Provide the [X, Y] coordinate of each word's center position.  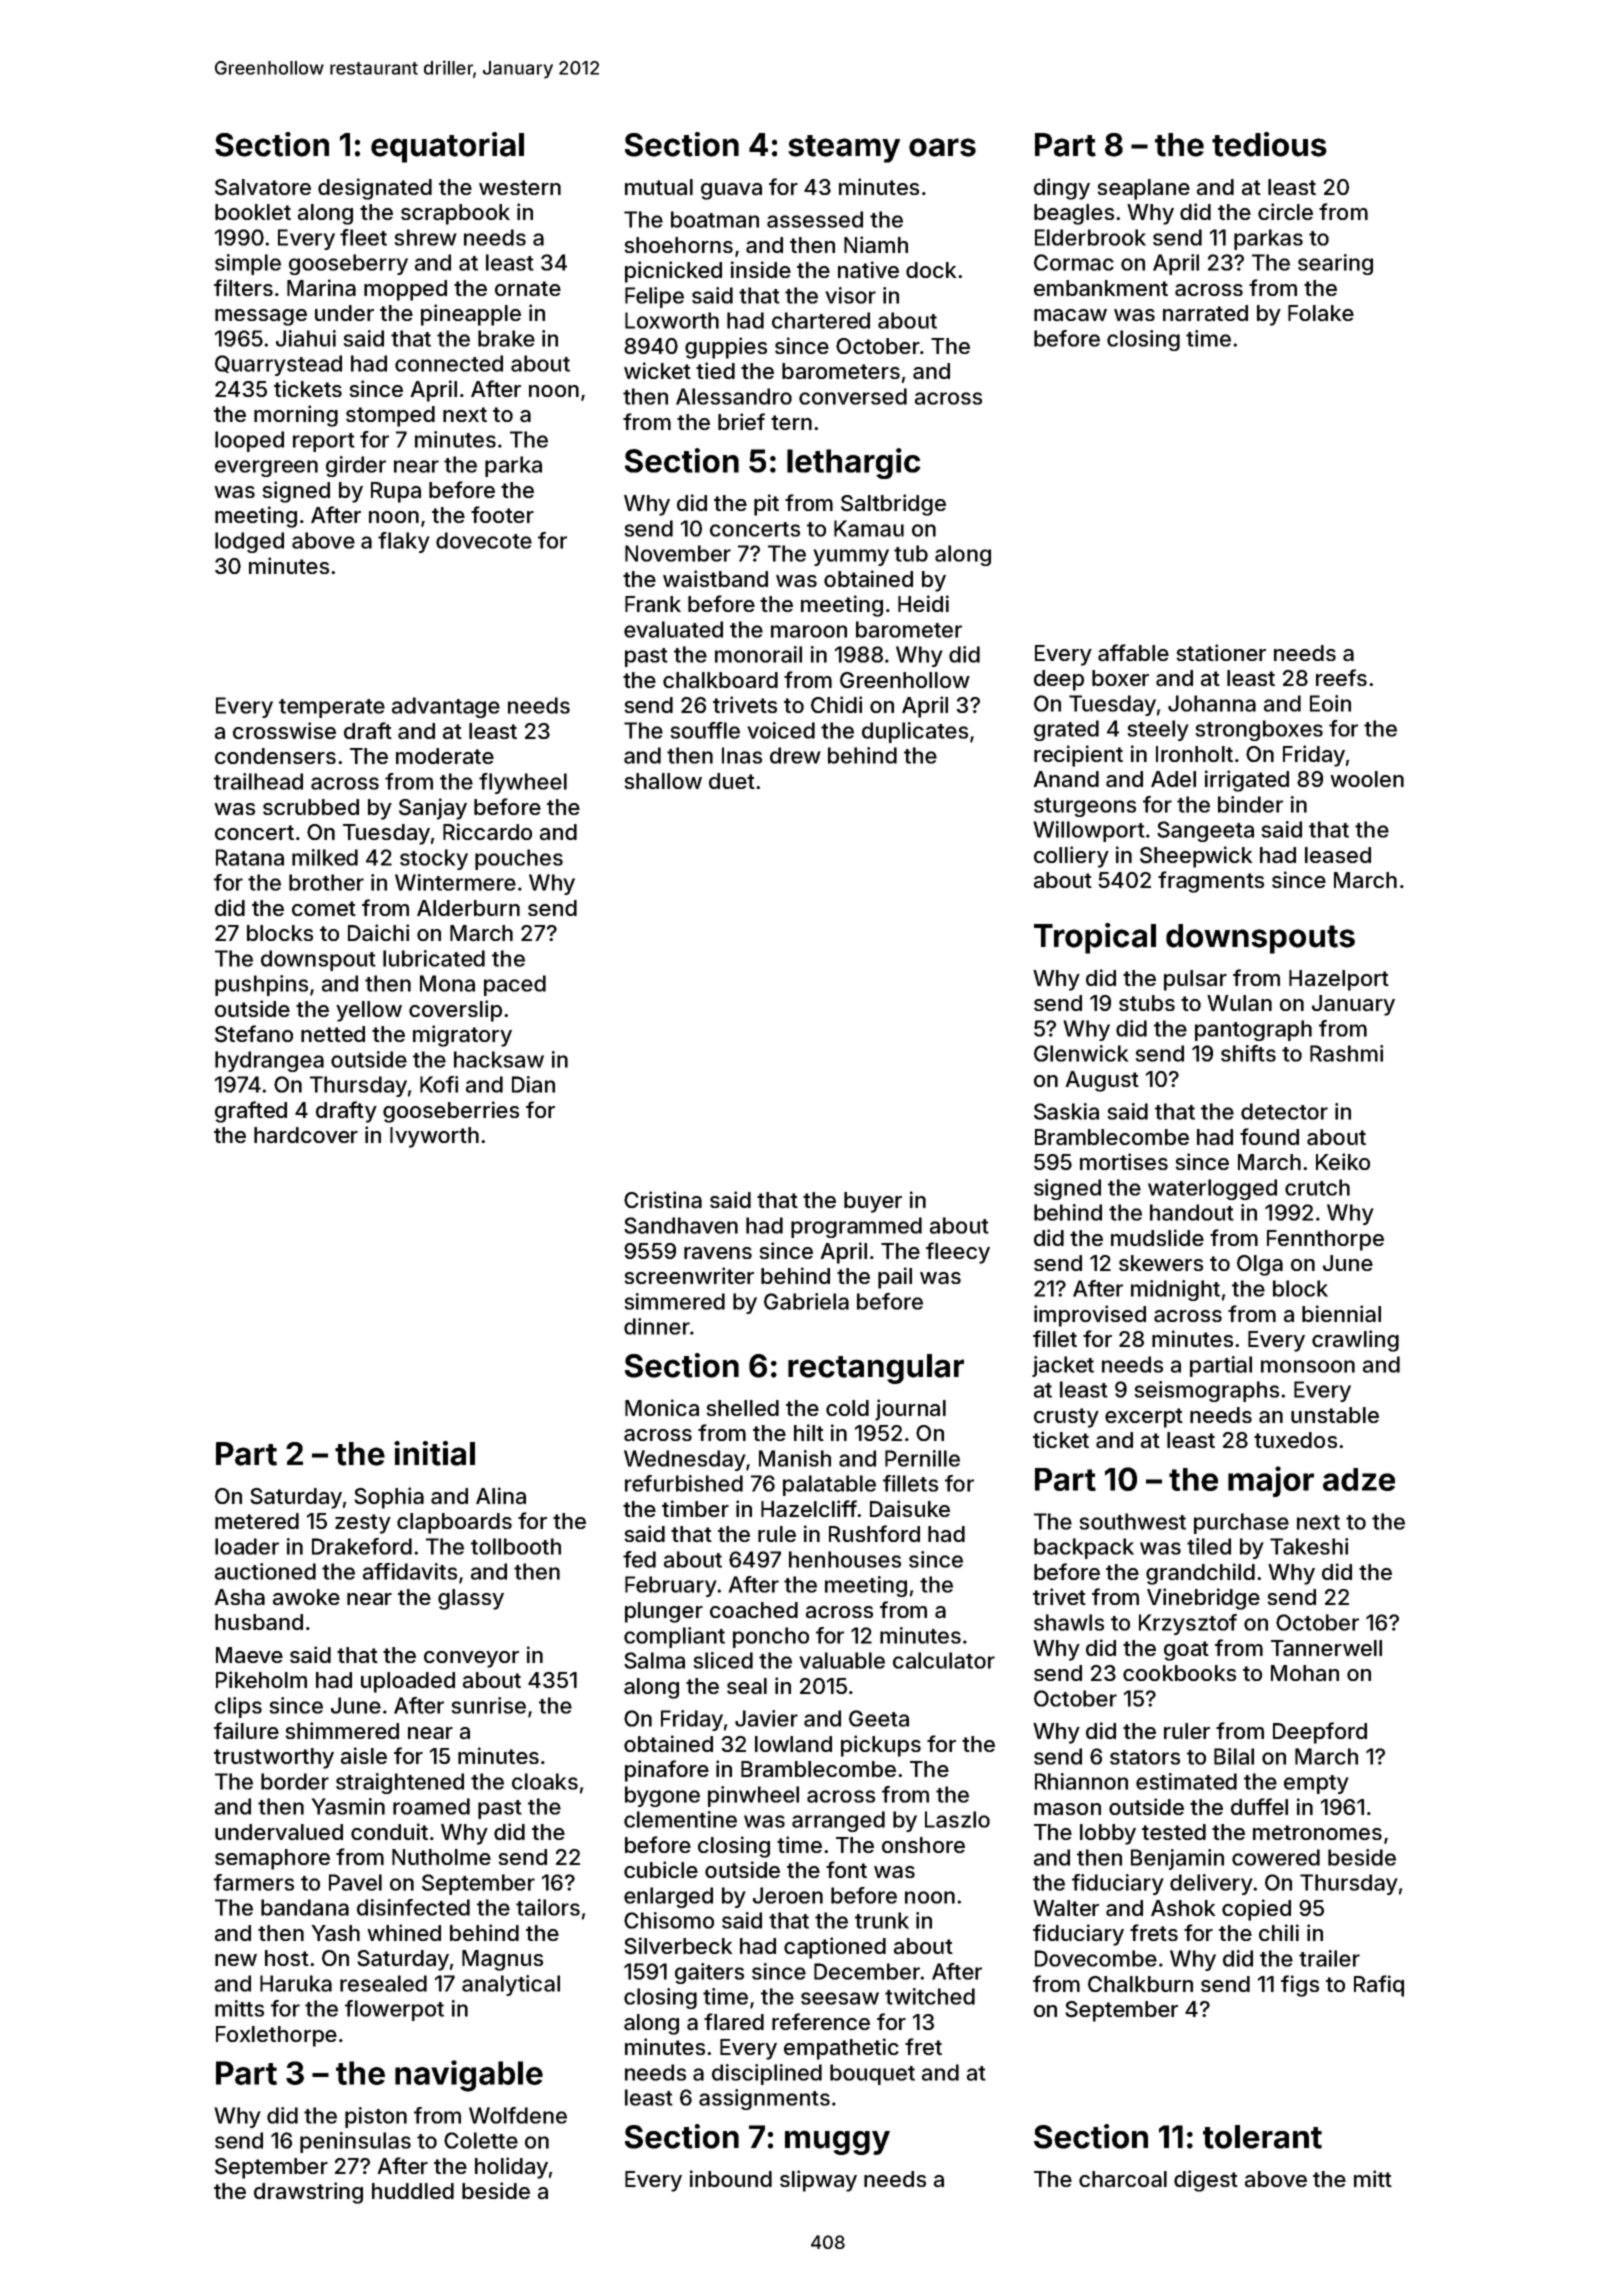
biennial [1341, 1313]
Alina [501, 1495]
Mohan [1305, 1673]
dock [931, 270]
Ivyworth [434, 1137]
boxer [1120, 678]
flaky [404, 542]
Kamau [869, 528]
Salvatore [263, 187]
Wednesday [685, 1460]
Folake [1321, 313]
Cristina [663, 1199]
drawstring [308, 2193]
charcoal [1123, 2179]
